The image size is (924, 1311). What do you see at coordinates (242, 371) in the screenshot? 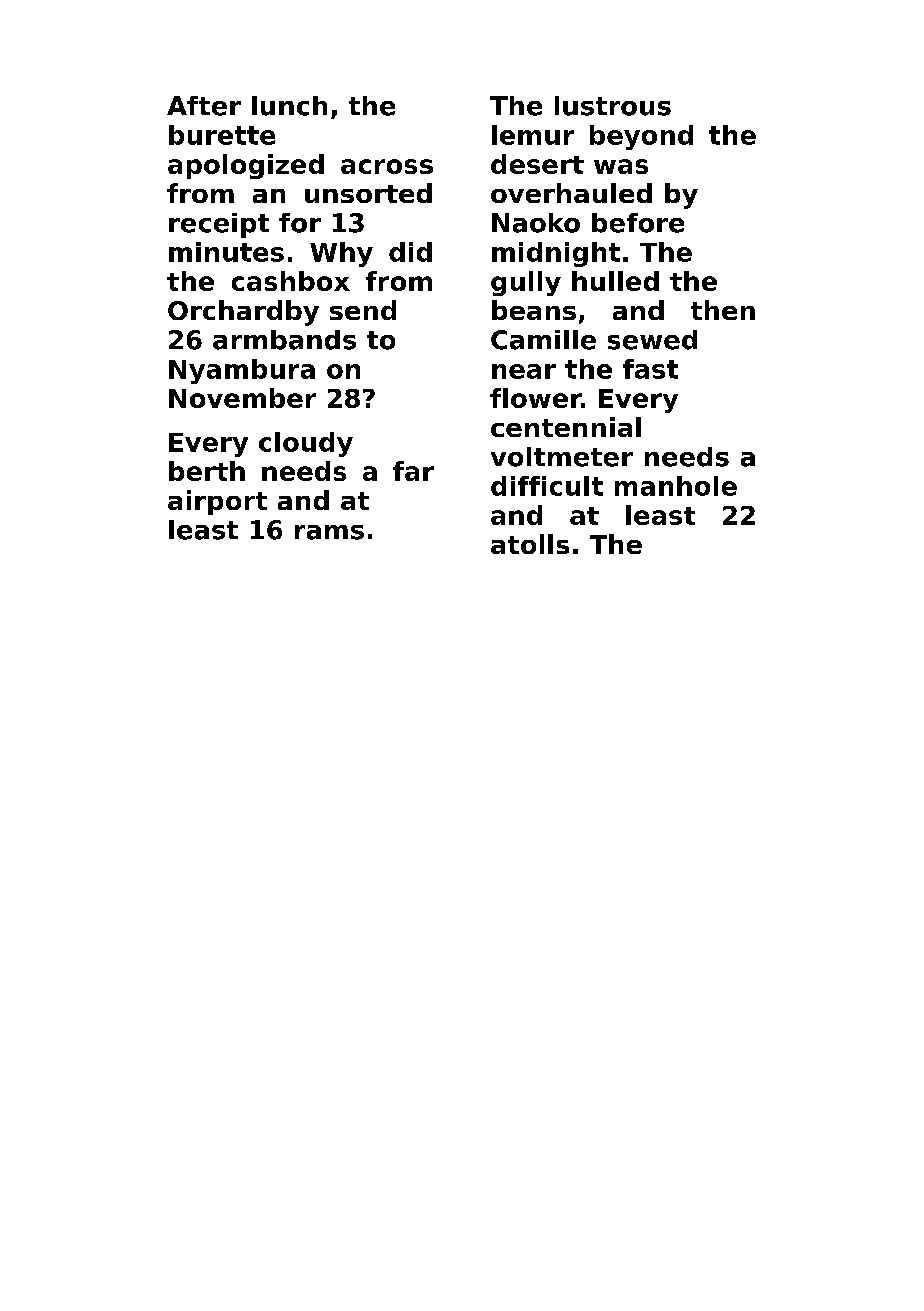
I see `Nyambura` at bounding box center [242, 371].
